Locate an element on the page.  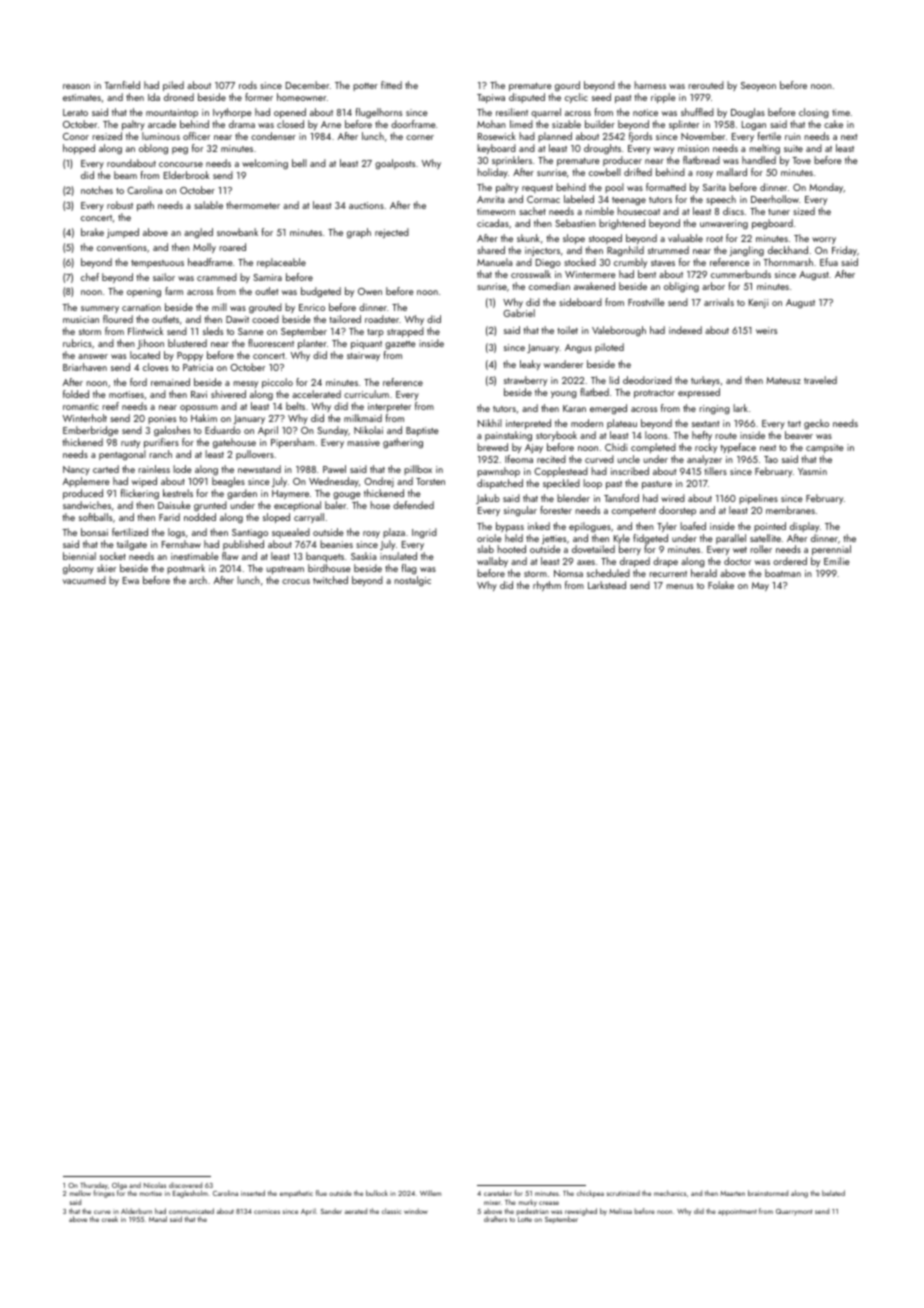
purifiers is located at coordinates (161, 443).
